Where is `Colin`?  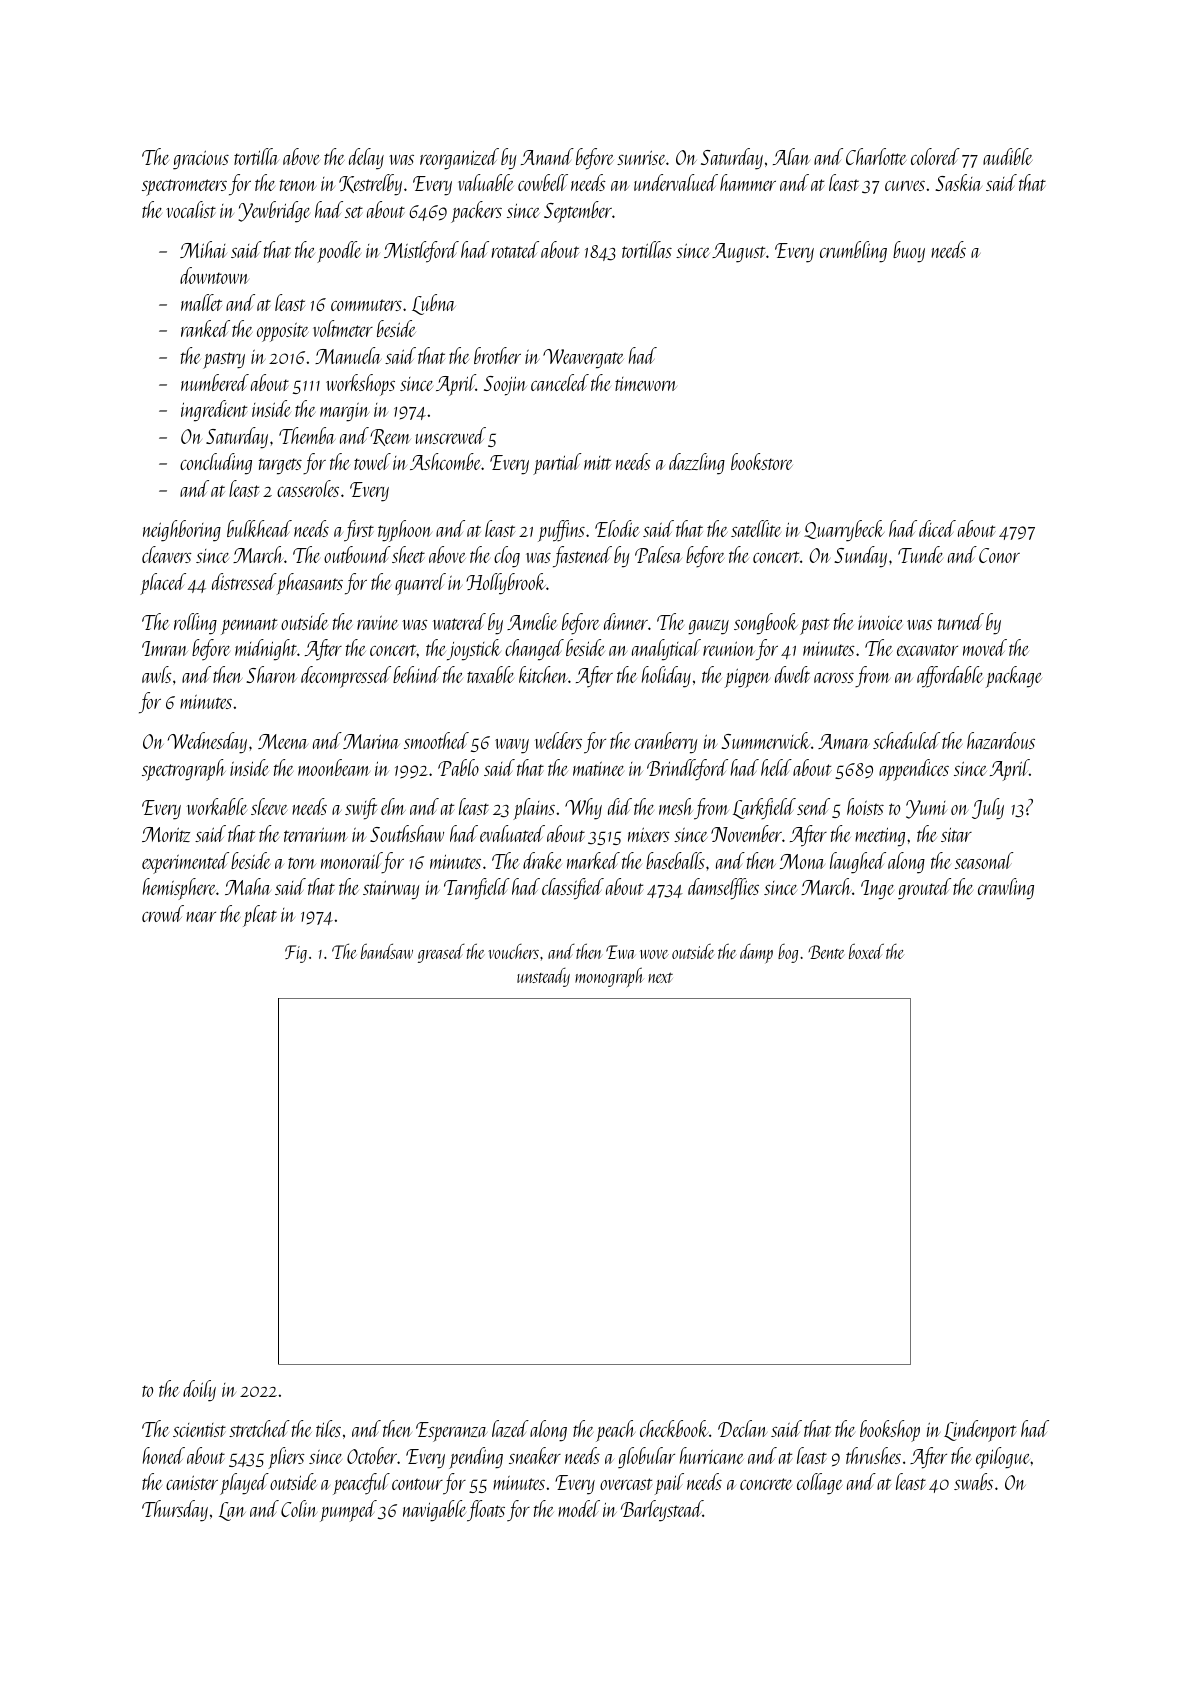 Colin is located at coordinates (299, 1508).
